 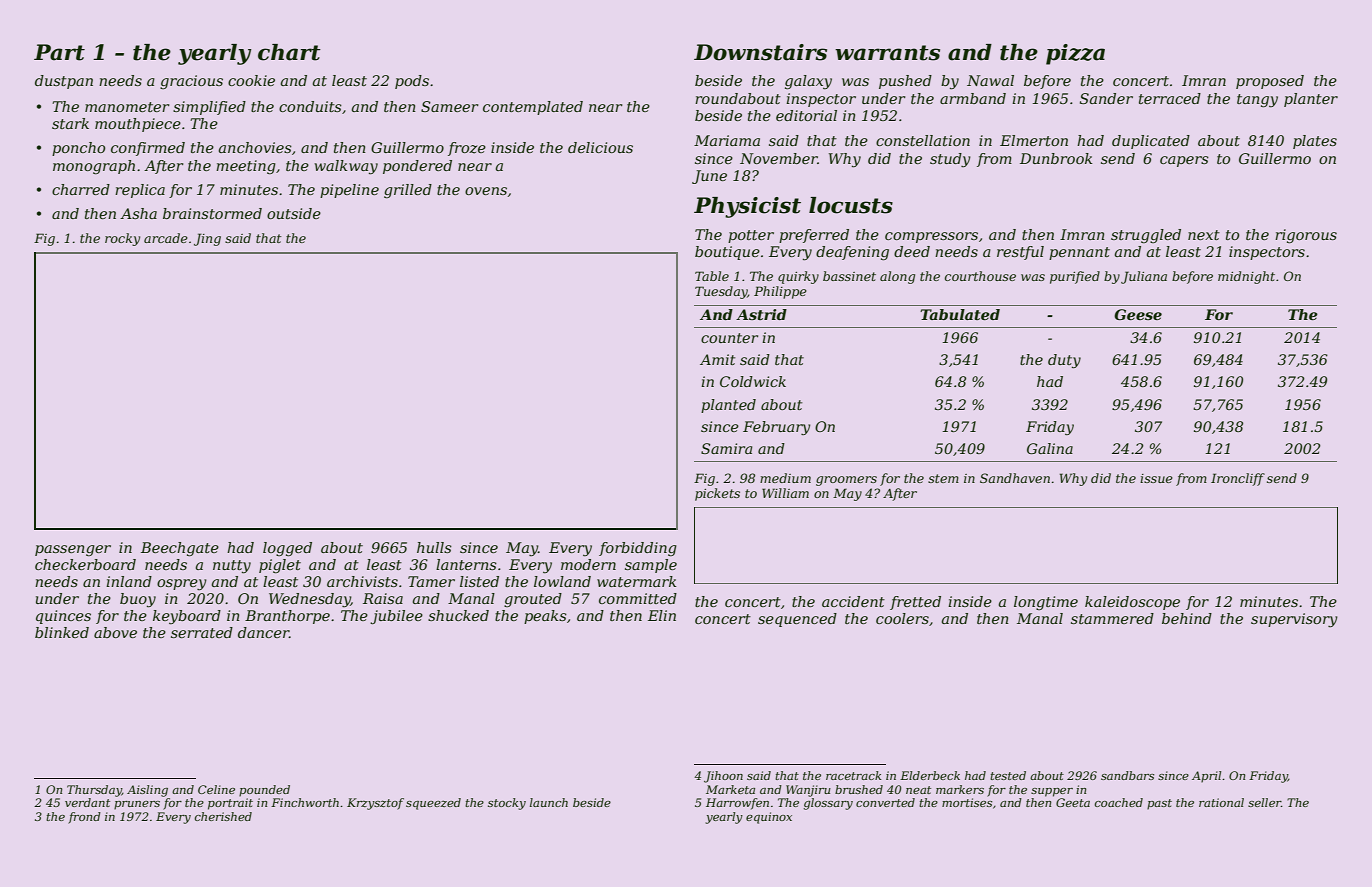 What do you see at coordinates (1264, 802) in the document?
I see `seller` at bounding box center [1264, 802].
